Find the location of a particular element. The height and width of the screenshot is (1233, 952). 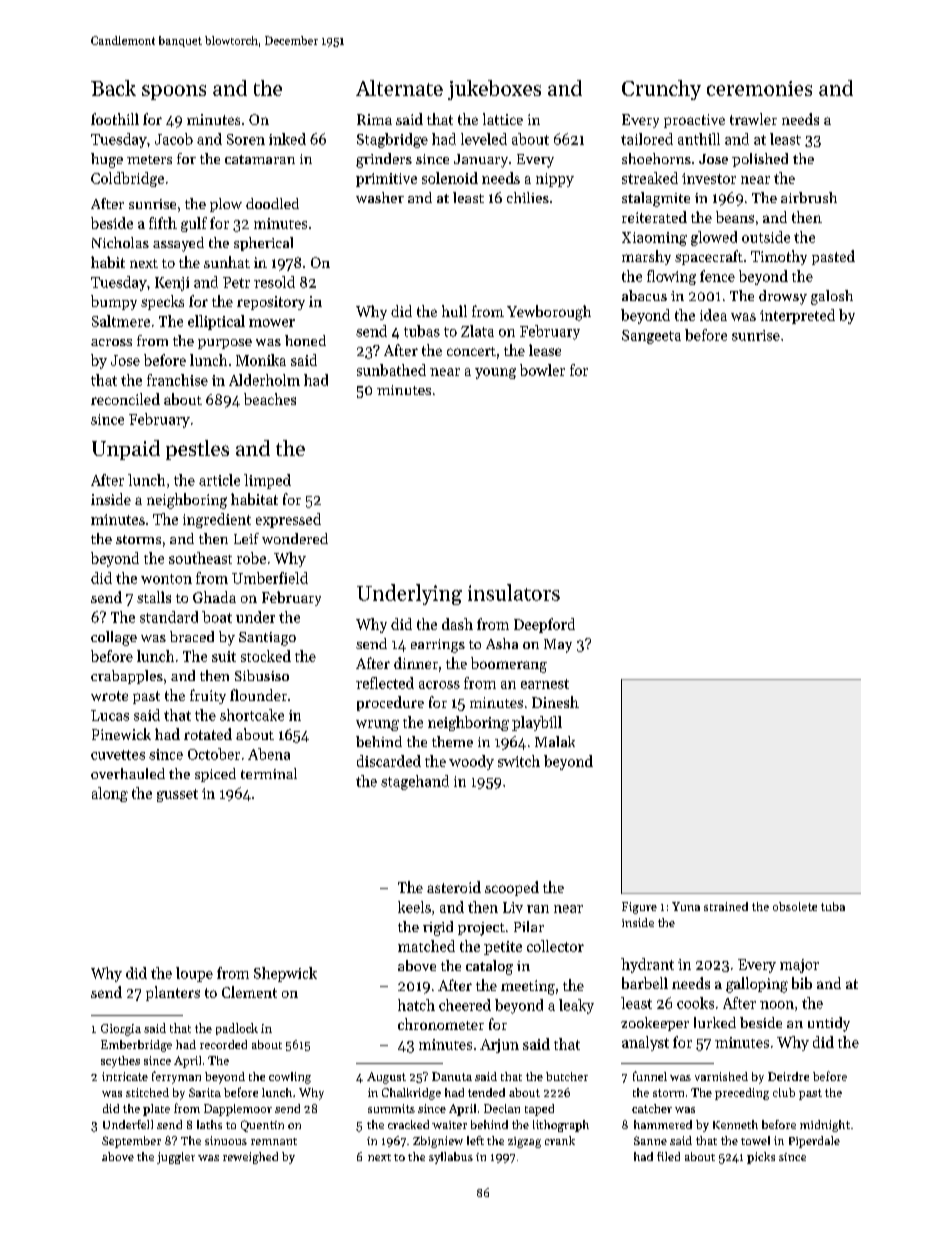

washer is located at coordinates (380, 197).
